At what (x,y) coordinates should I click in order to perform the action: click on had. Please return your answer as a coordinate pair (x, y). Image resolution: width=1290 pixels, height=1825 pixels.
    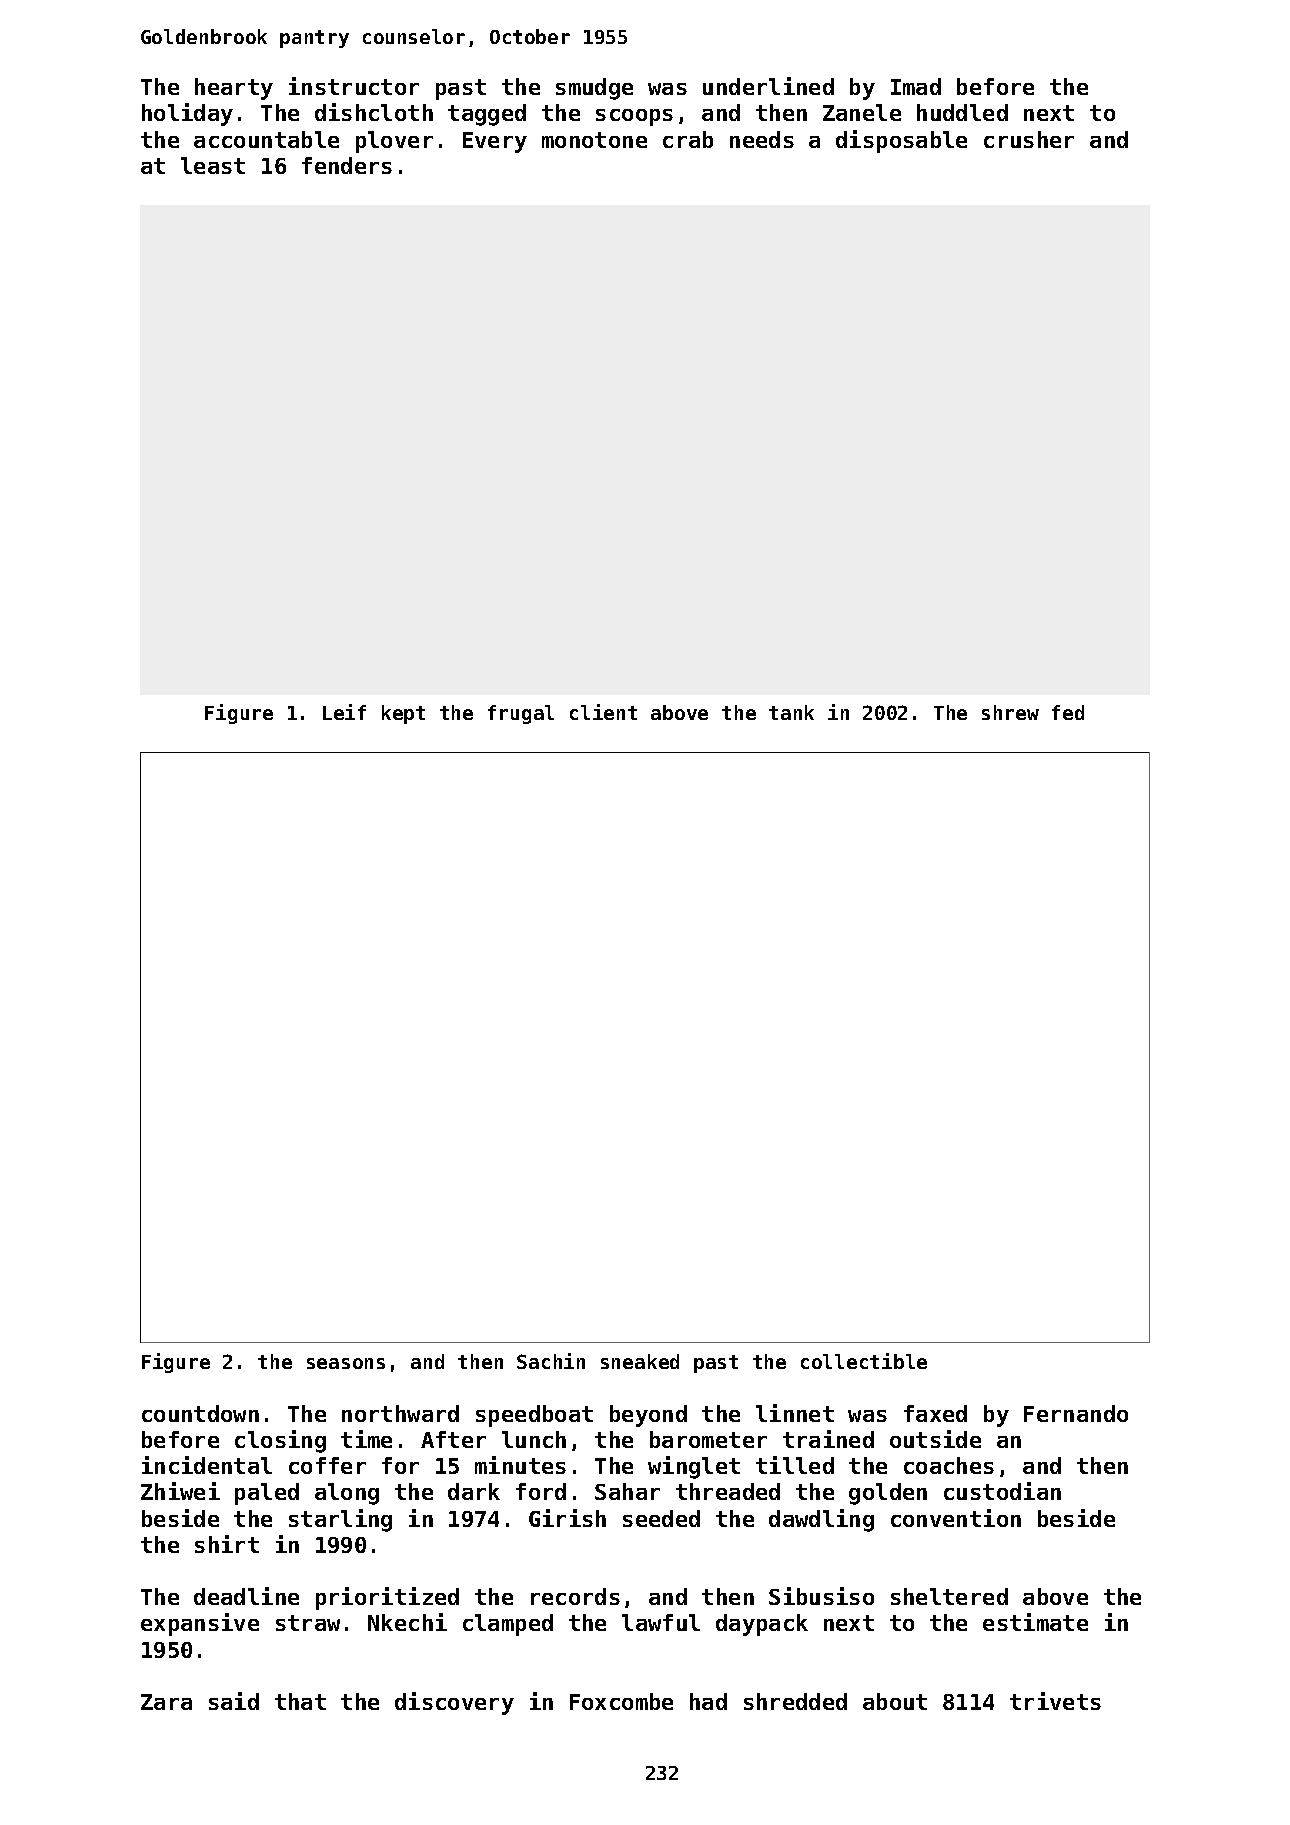
    Looking at the image, I should click on (708, 1701).
